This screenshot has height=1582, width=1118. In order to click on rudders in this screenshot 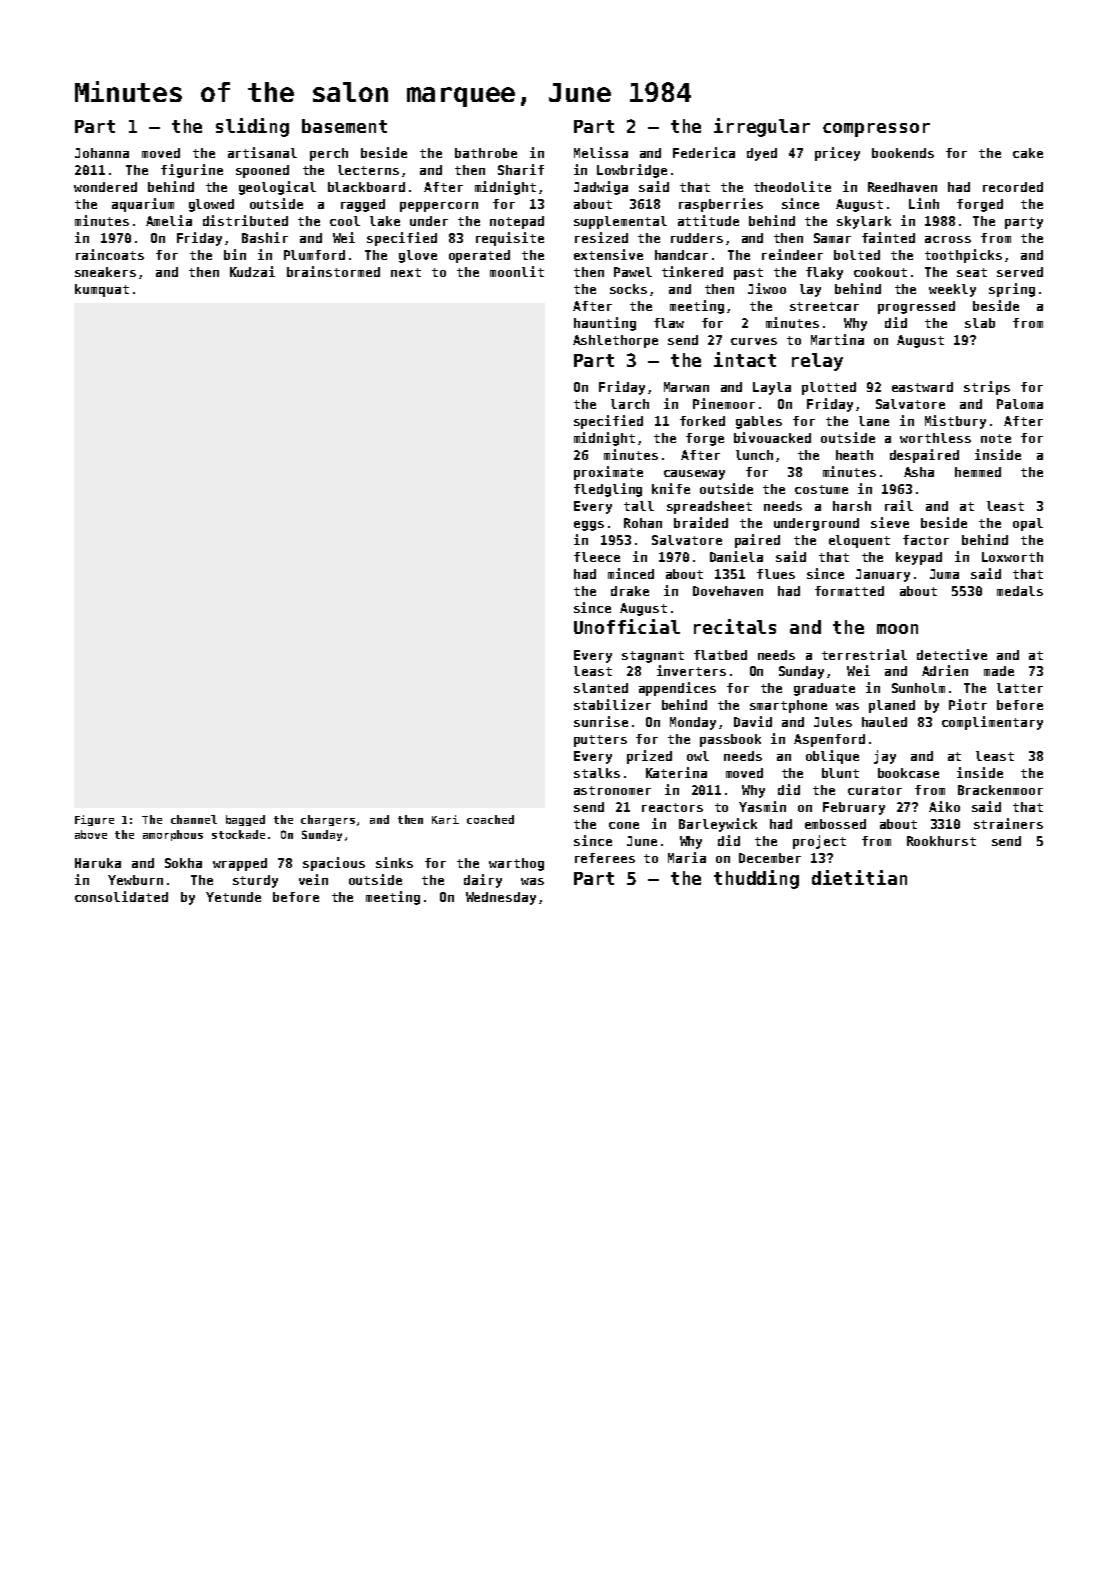, I will do `click(697, 238)`.
